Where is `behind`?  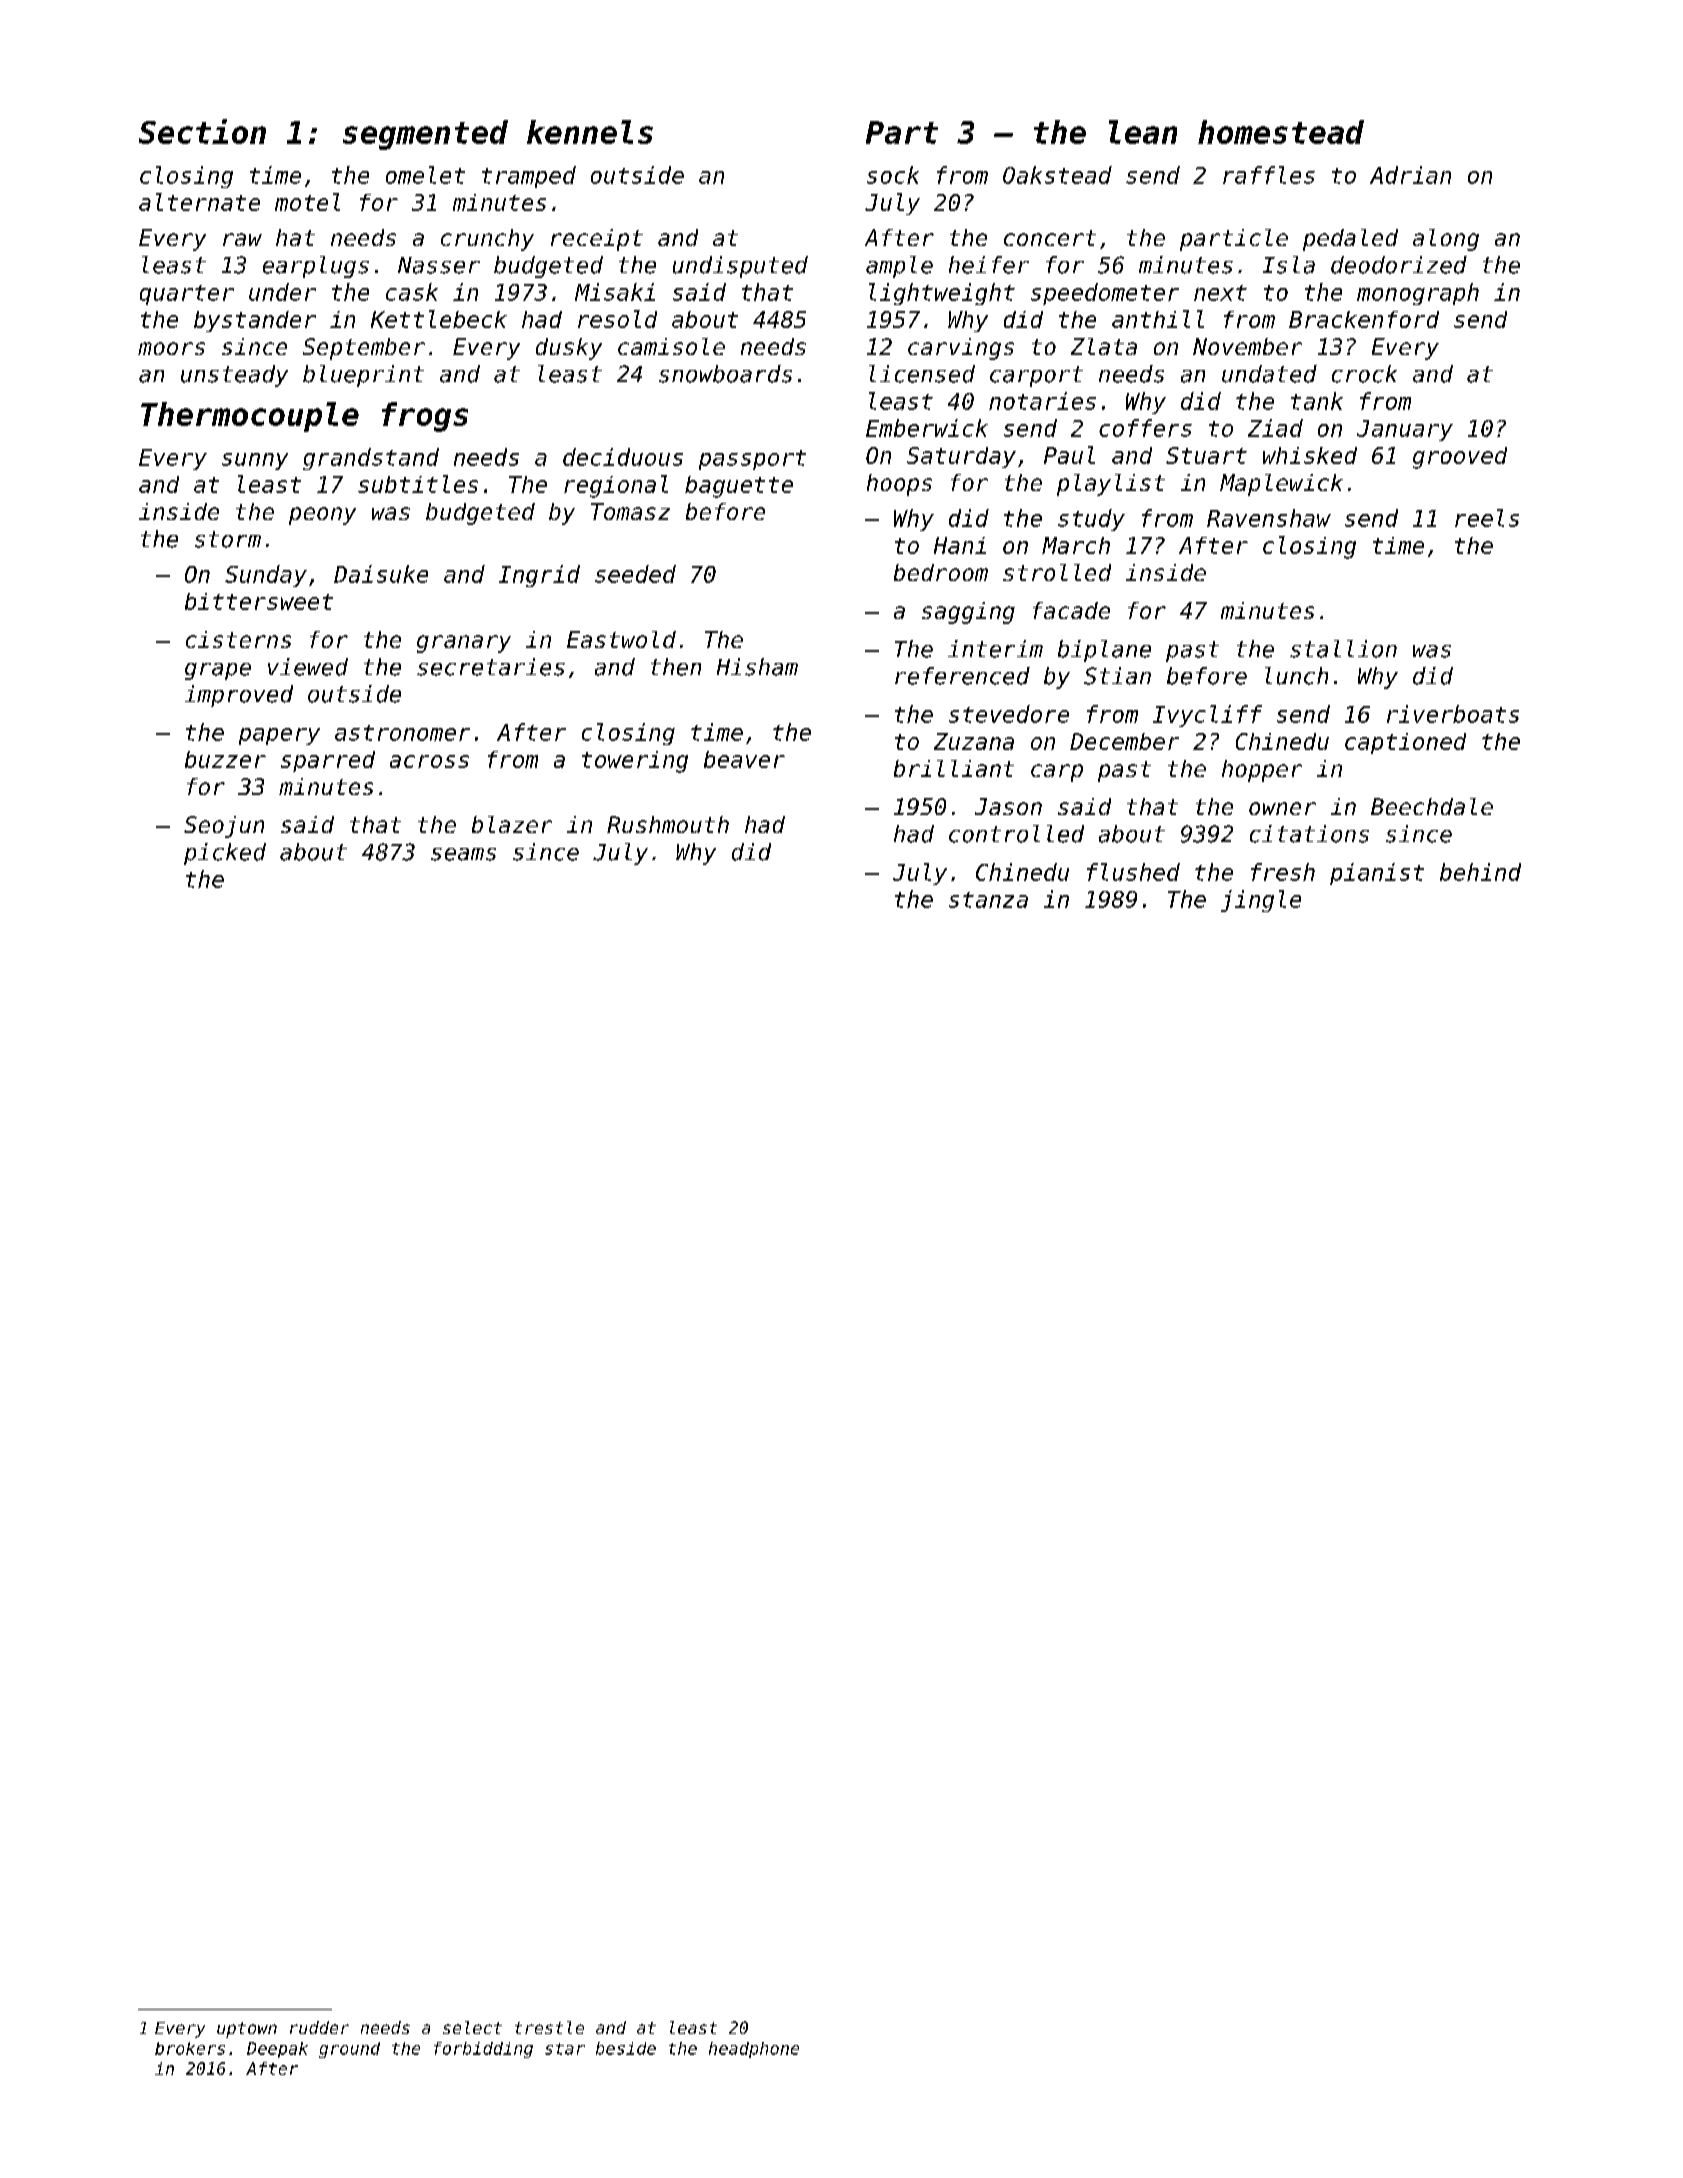
behind is located at coordinates (1480, 872).
